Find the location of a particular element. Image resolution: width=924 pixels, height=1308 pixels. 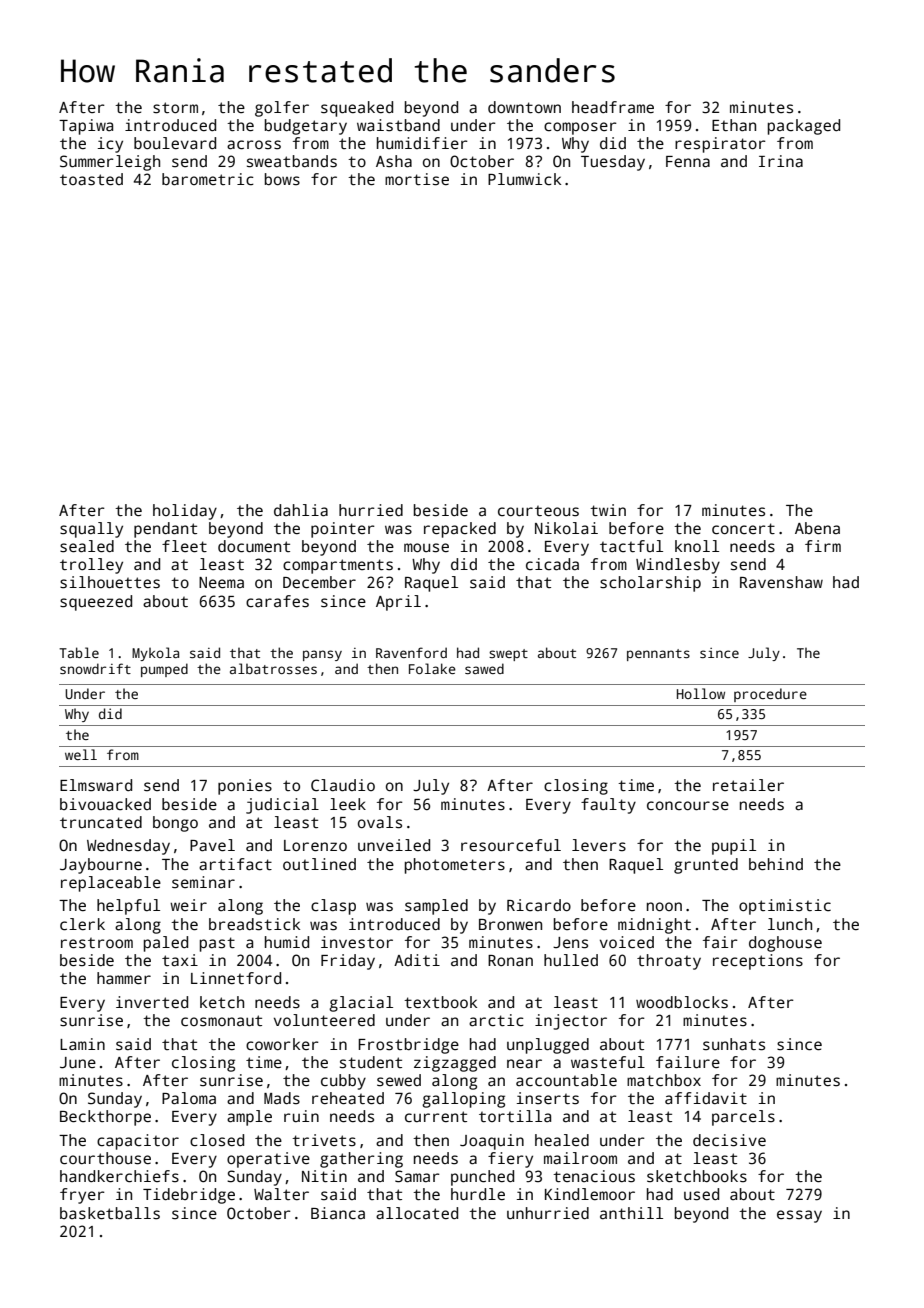

operative is located at coordinates (268, 1160).
